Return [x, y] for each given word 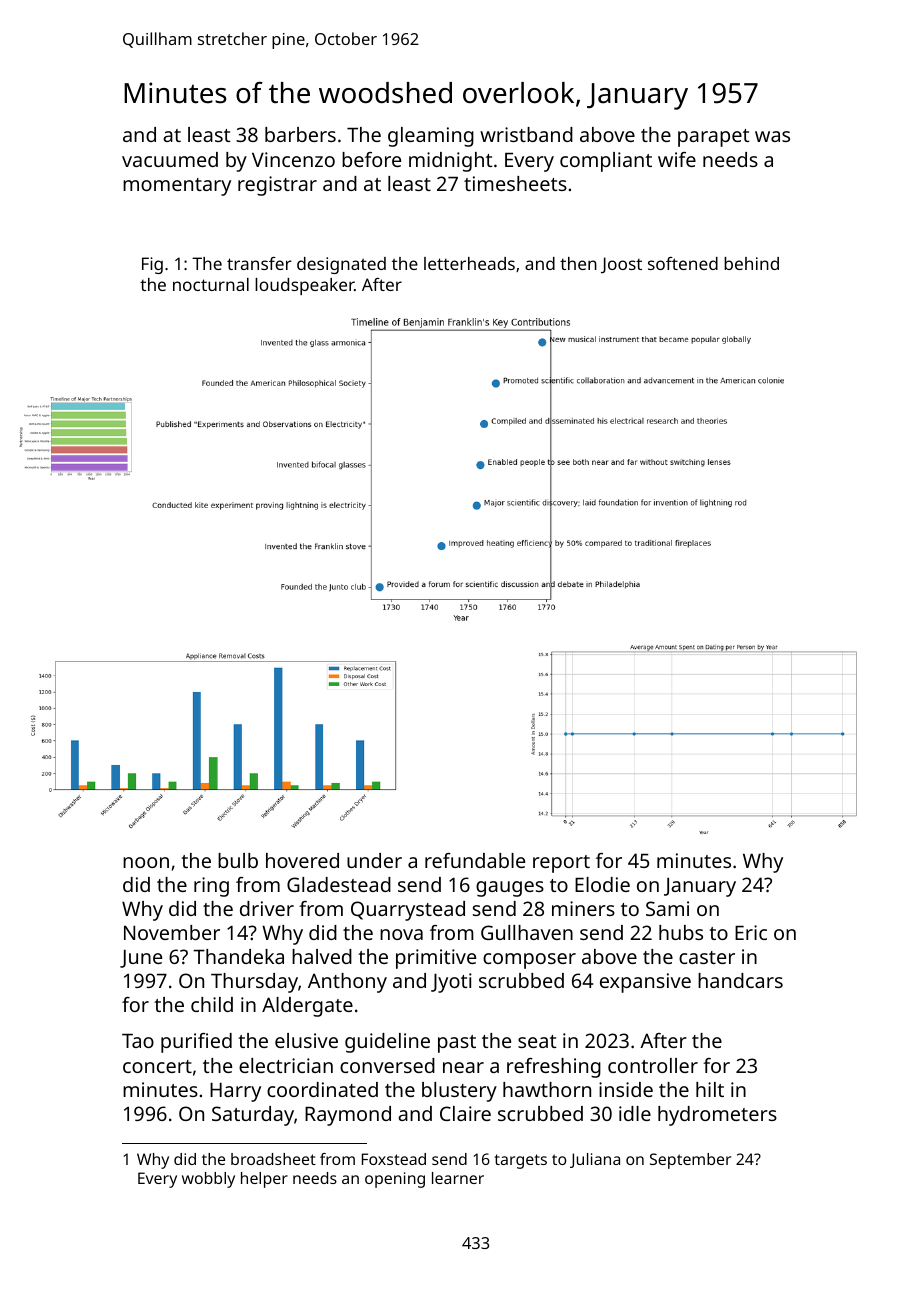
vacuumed [170, 159]
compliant [606, 162]
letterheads [469, 263]
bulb [238, 860]
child [212, 1004]
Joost [621, 265]
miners [583, 908]
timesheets [515, 183]
